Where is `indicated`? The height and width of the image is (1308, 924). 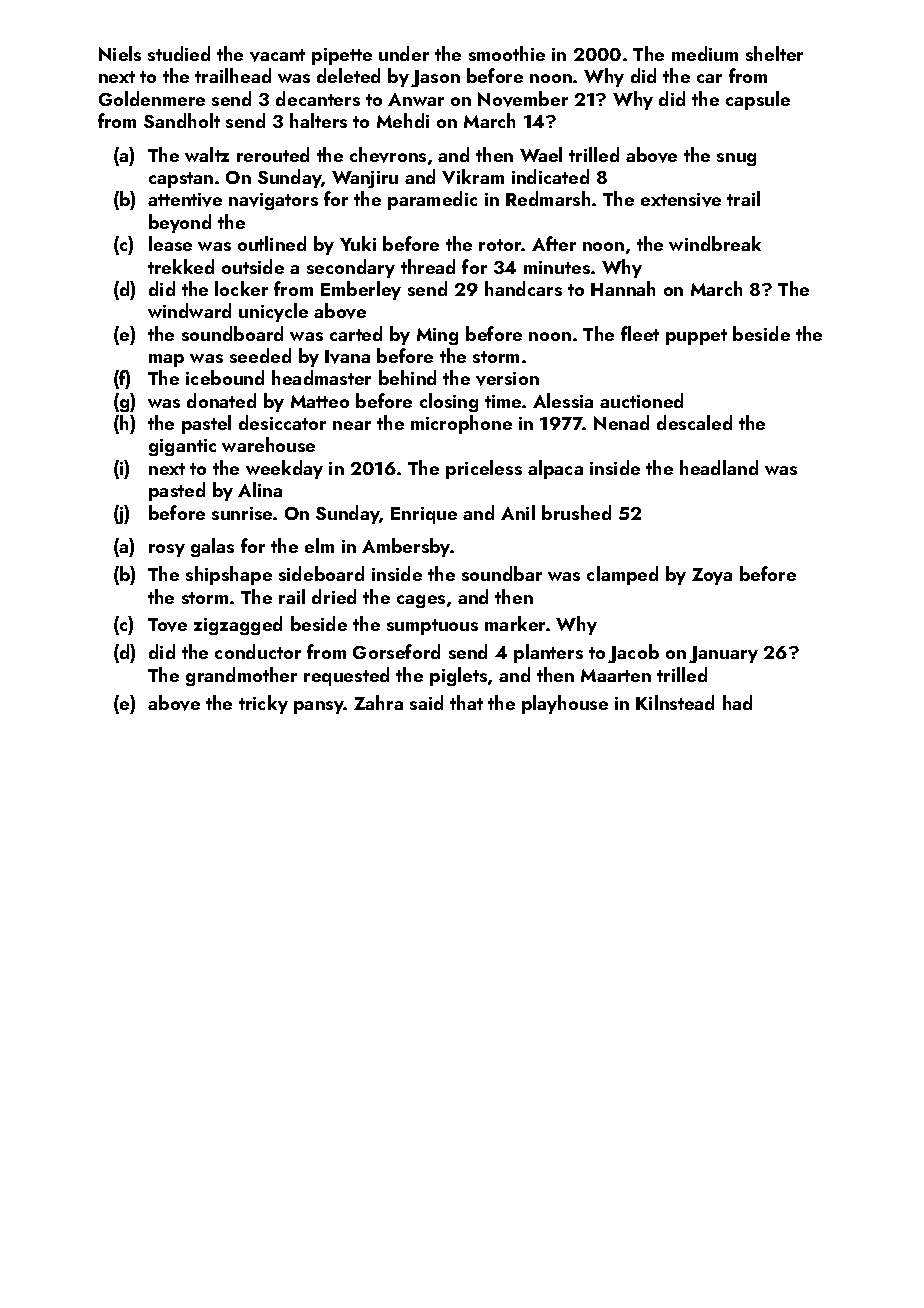
indicated is located at coordinates (550, 176).
